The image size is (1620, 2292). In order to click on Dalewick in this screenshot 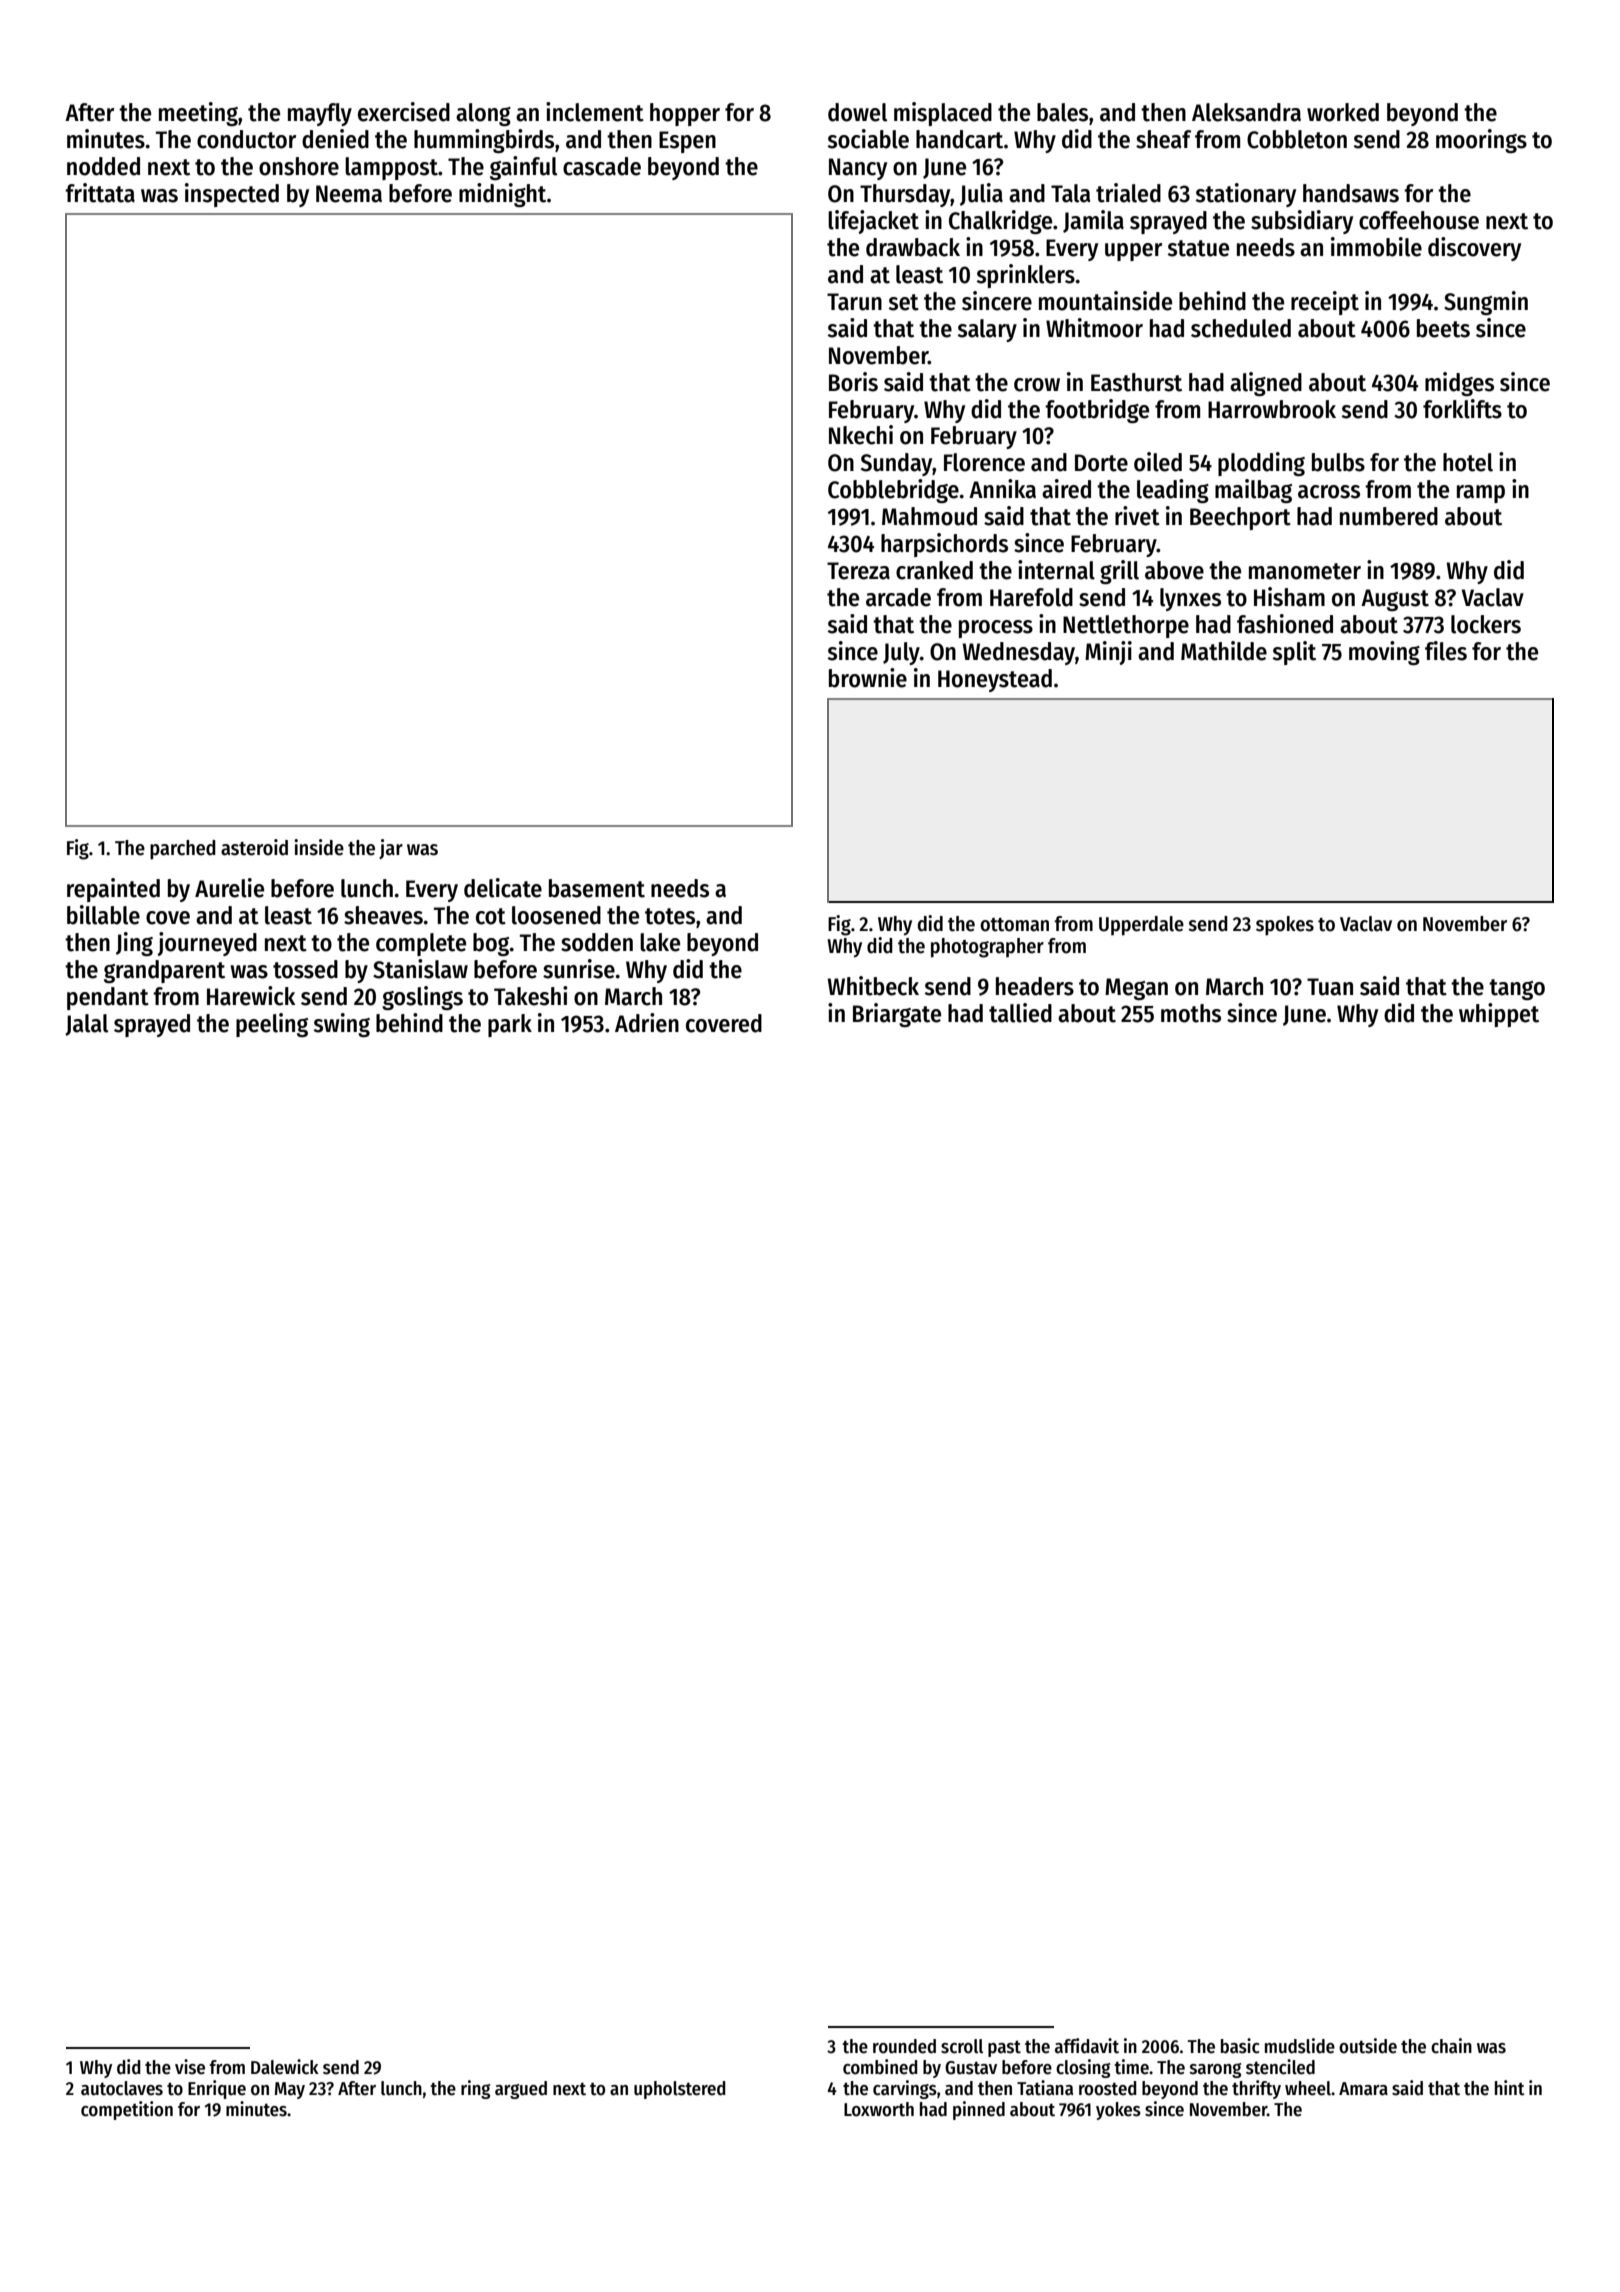, I will do `click(285, 2067)`.
